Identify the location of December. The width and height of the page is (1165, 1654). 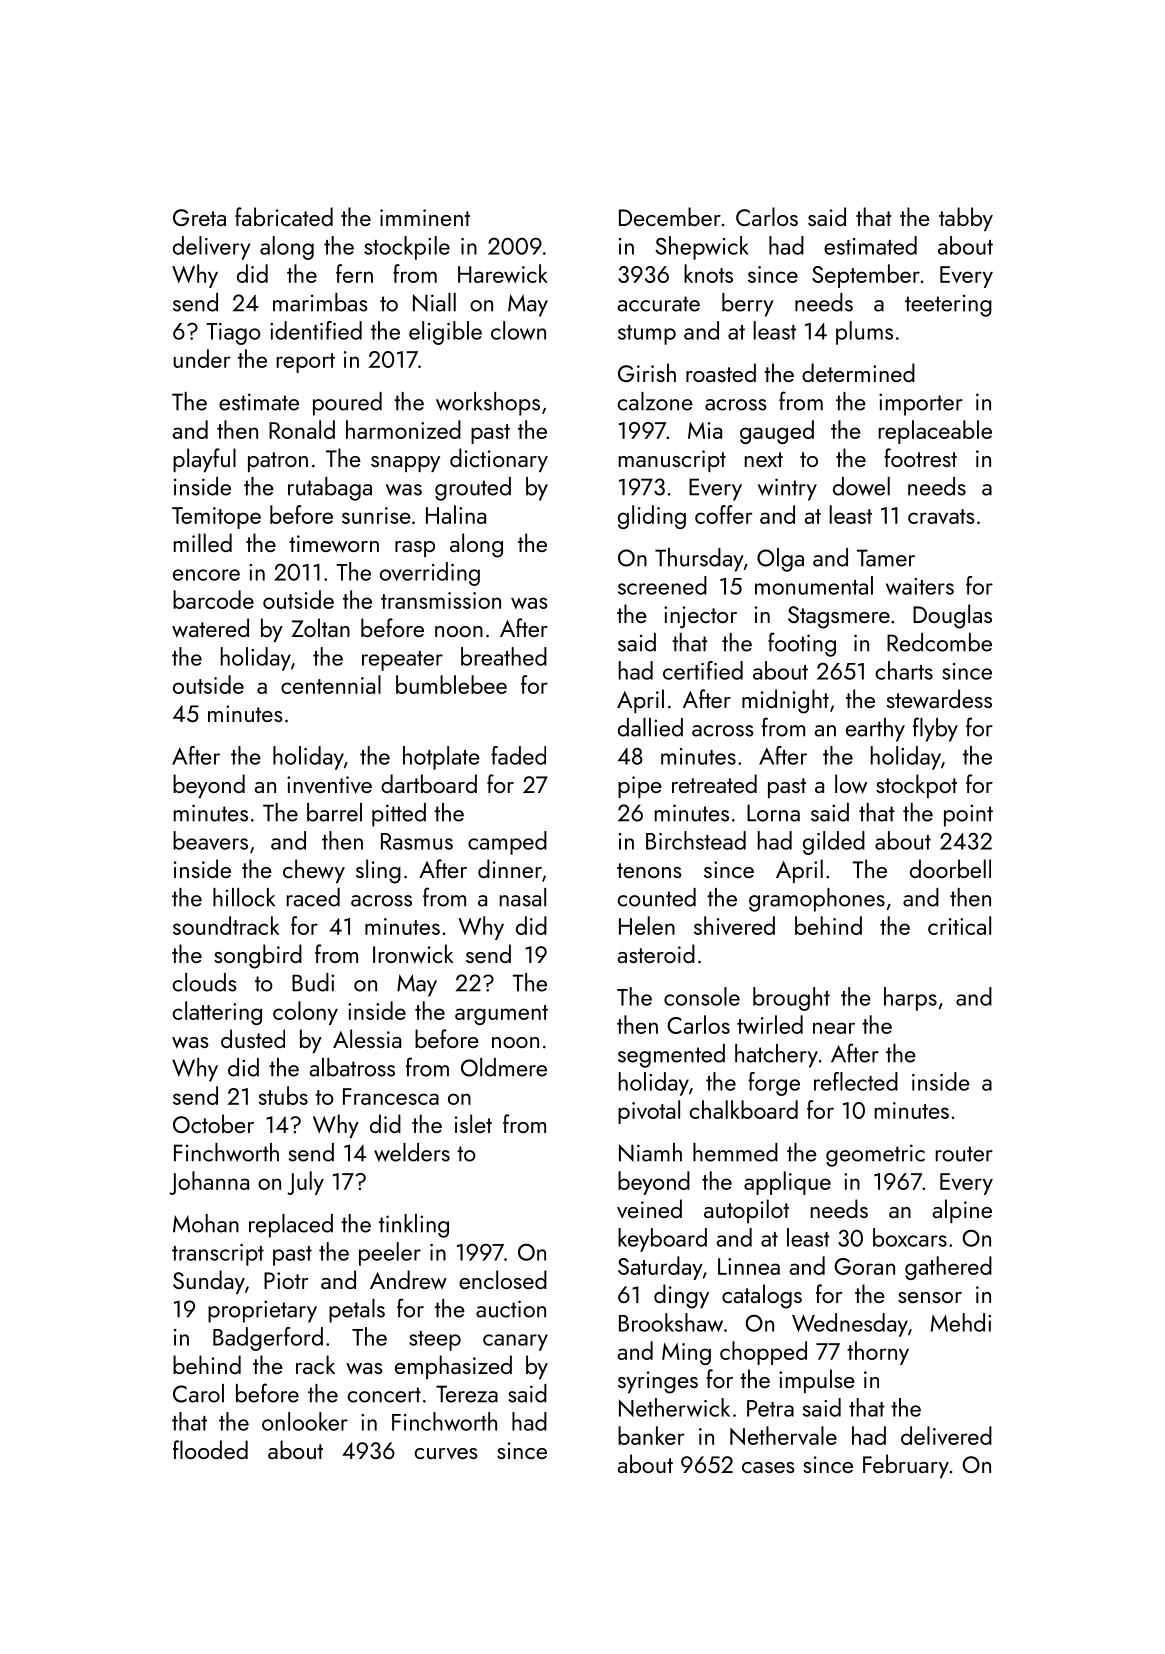
(670, 216).
